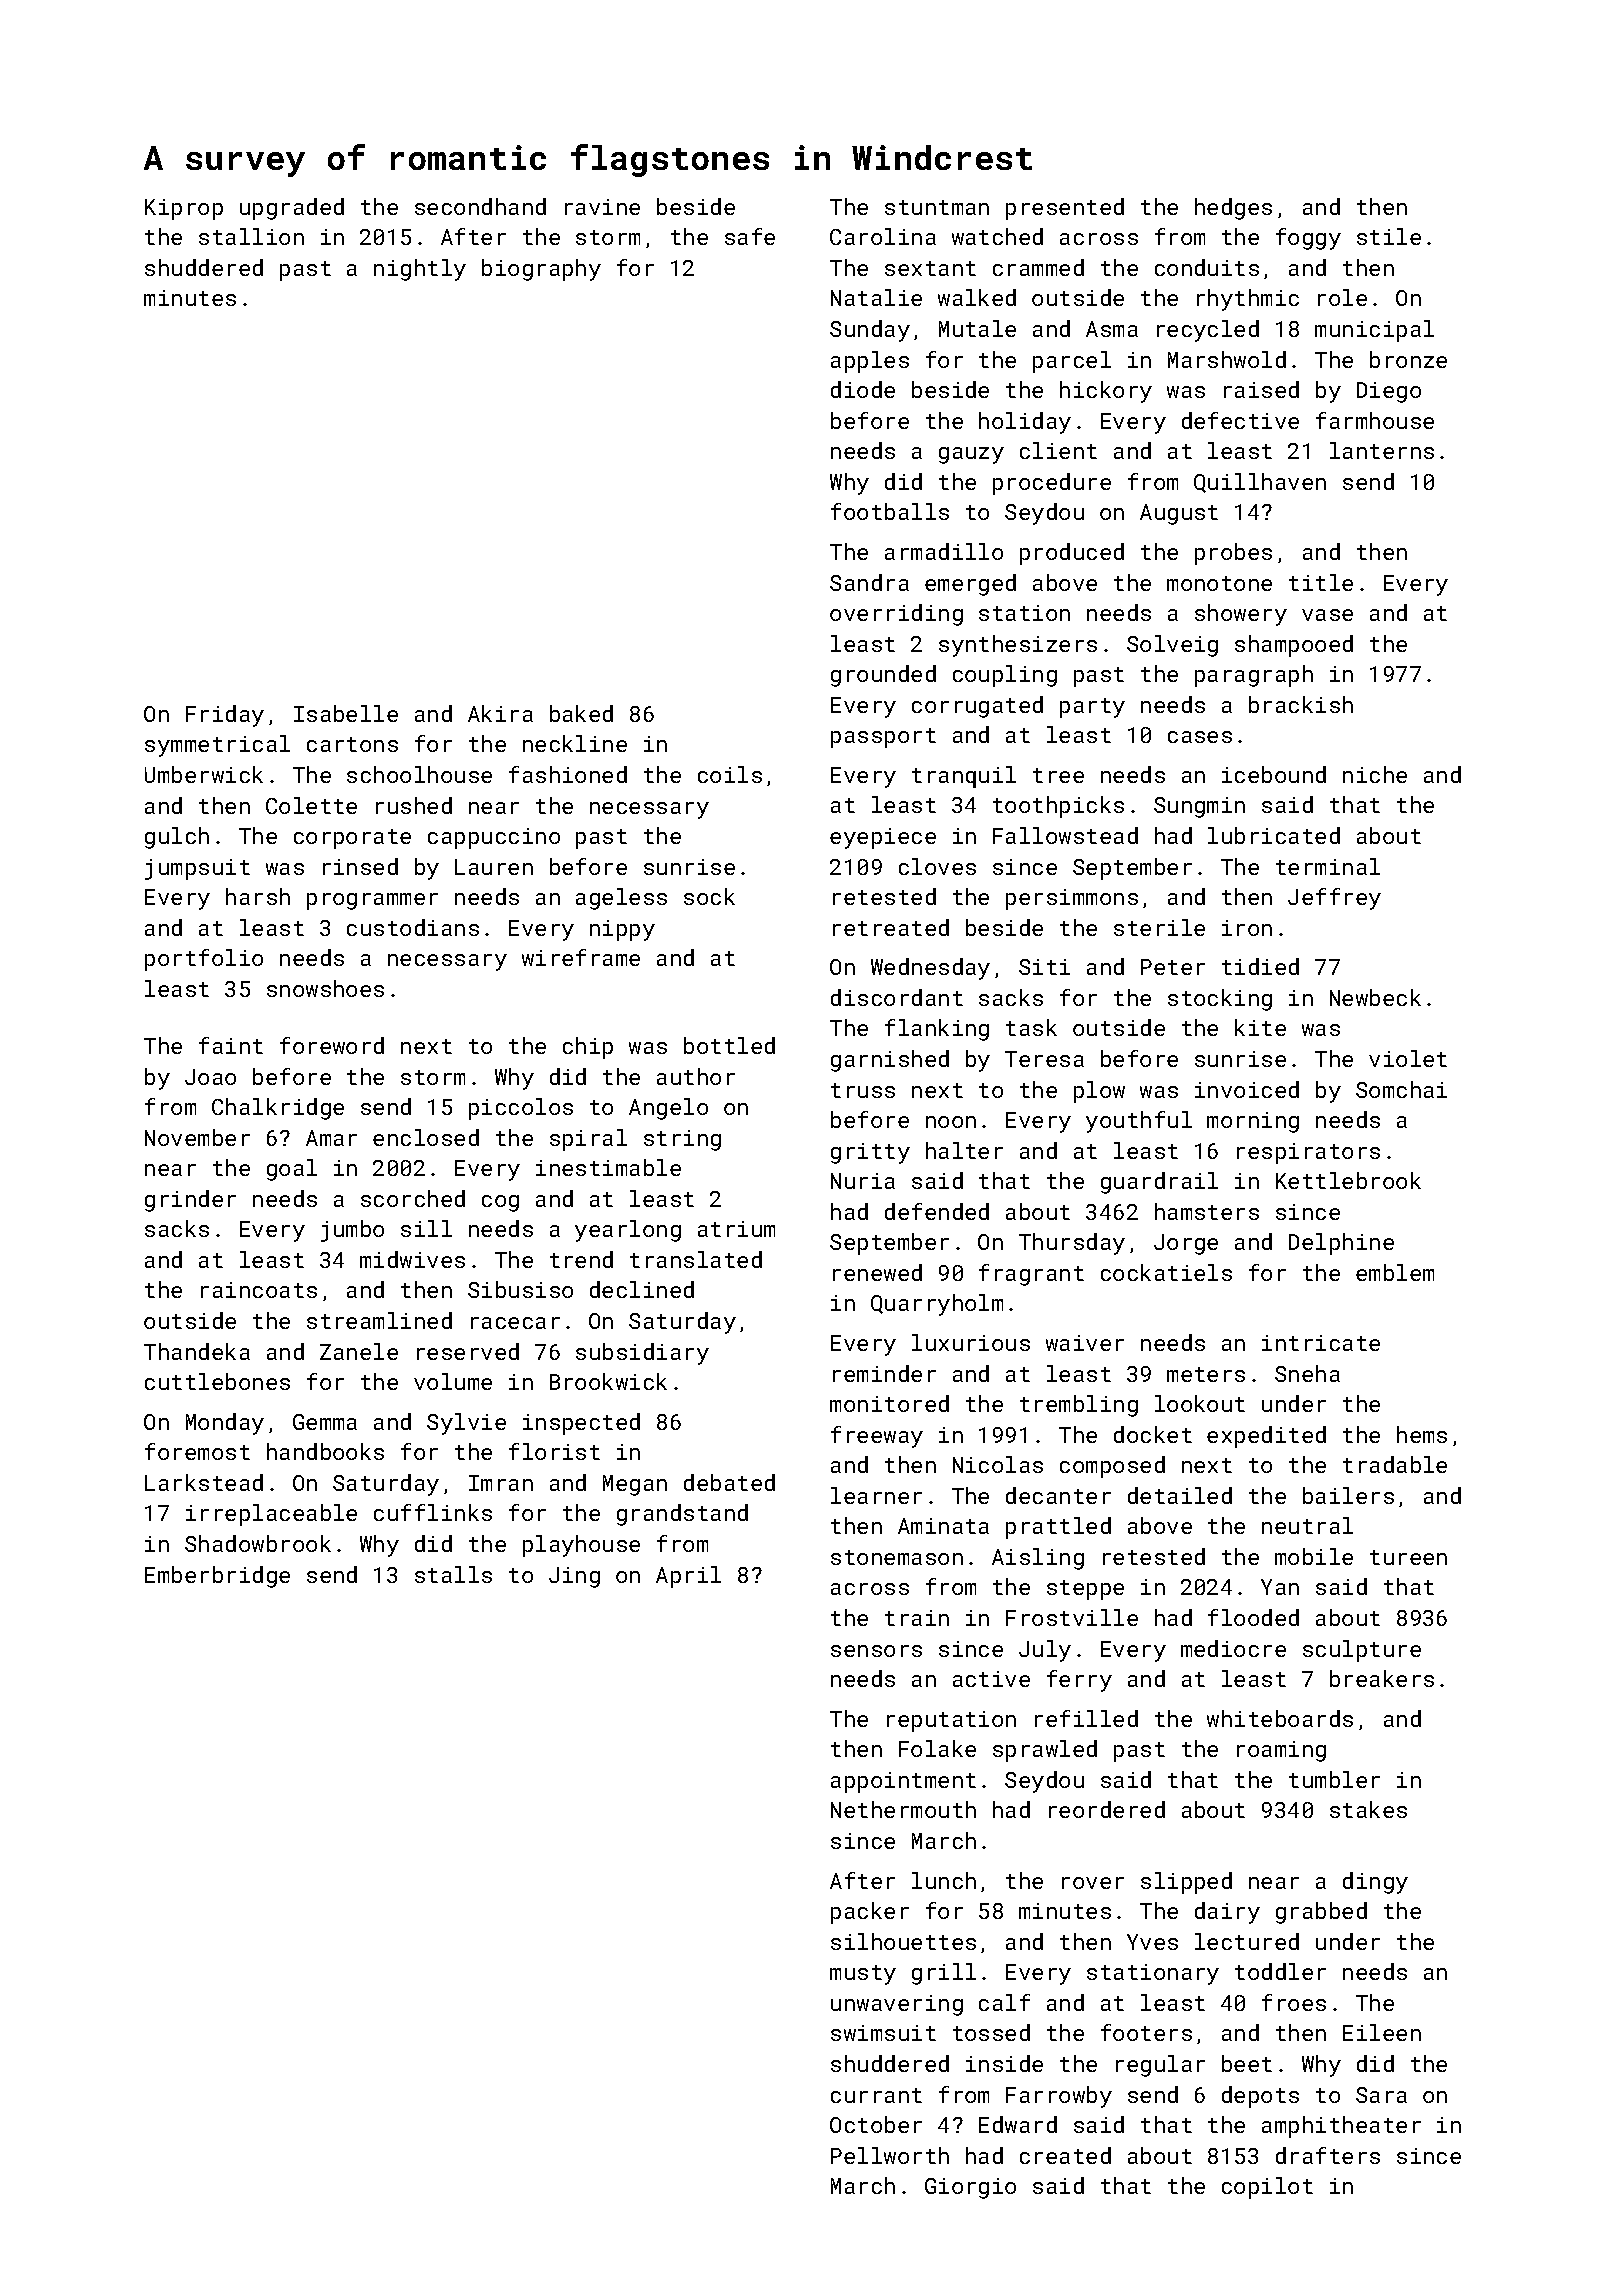 This document has width=1620, height=2292. I want to click on freeway, so click(877, 1437).
